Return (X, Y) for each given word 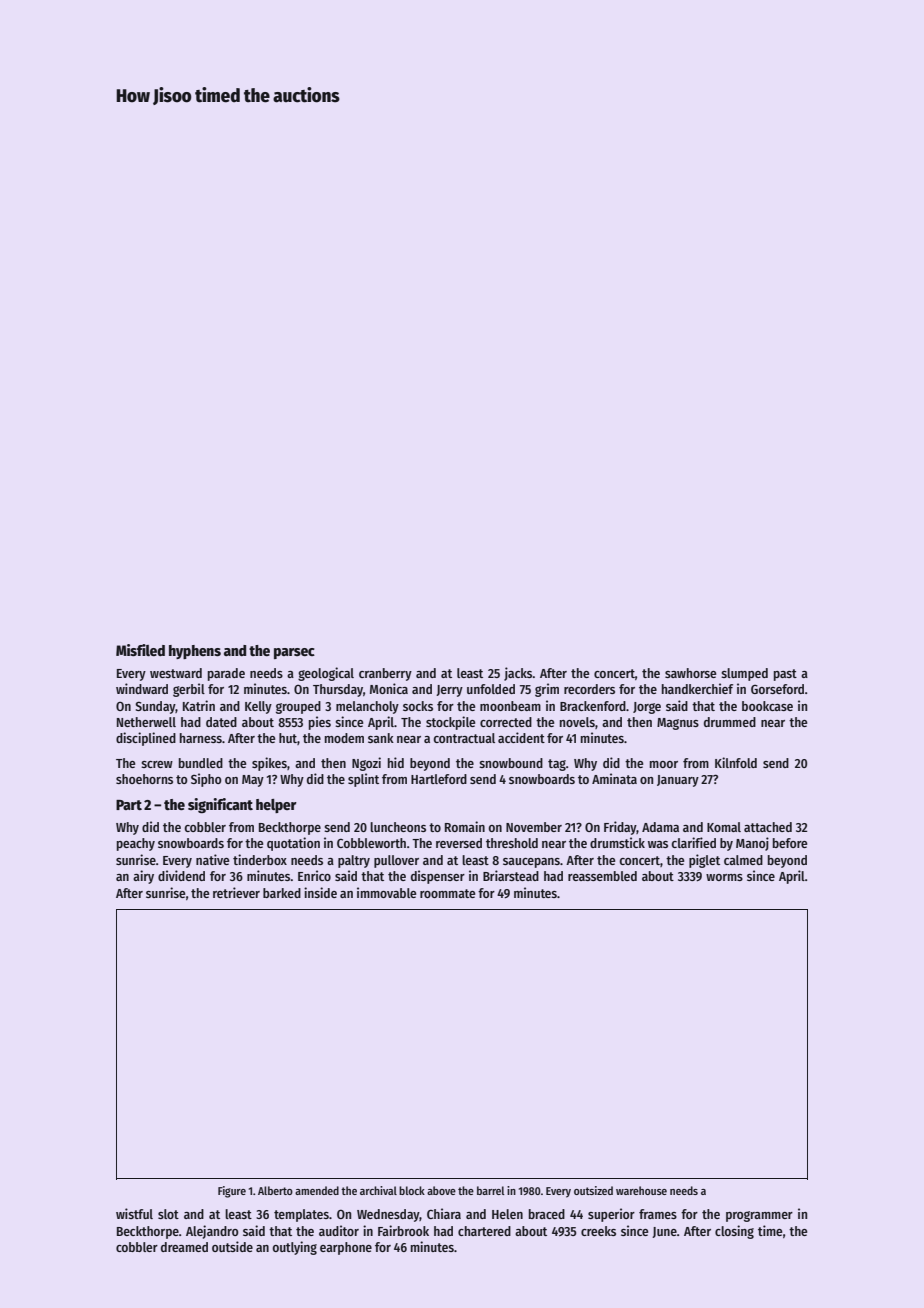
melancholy (367, 707)
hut (288, 738)
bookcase (767, 706)
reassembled (602, 876)
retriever (236, 892)
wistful (134, 1213)
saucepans (531, 863)
